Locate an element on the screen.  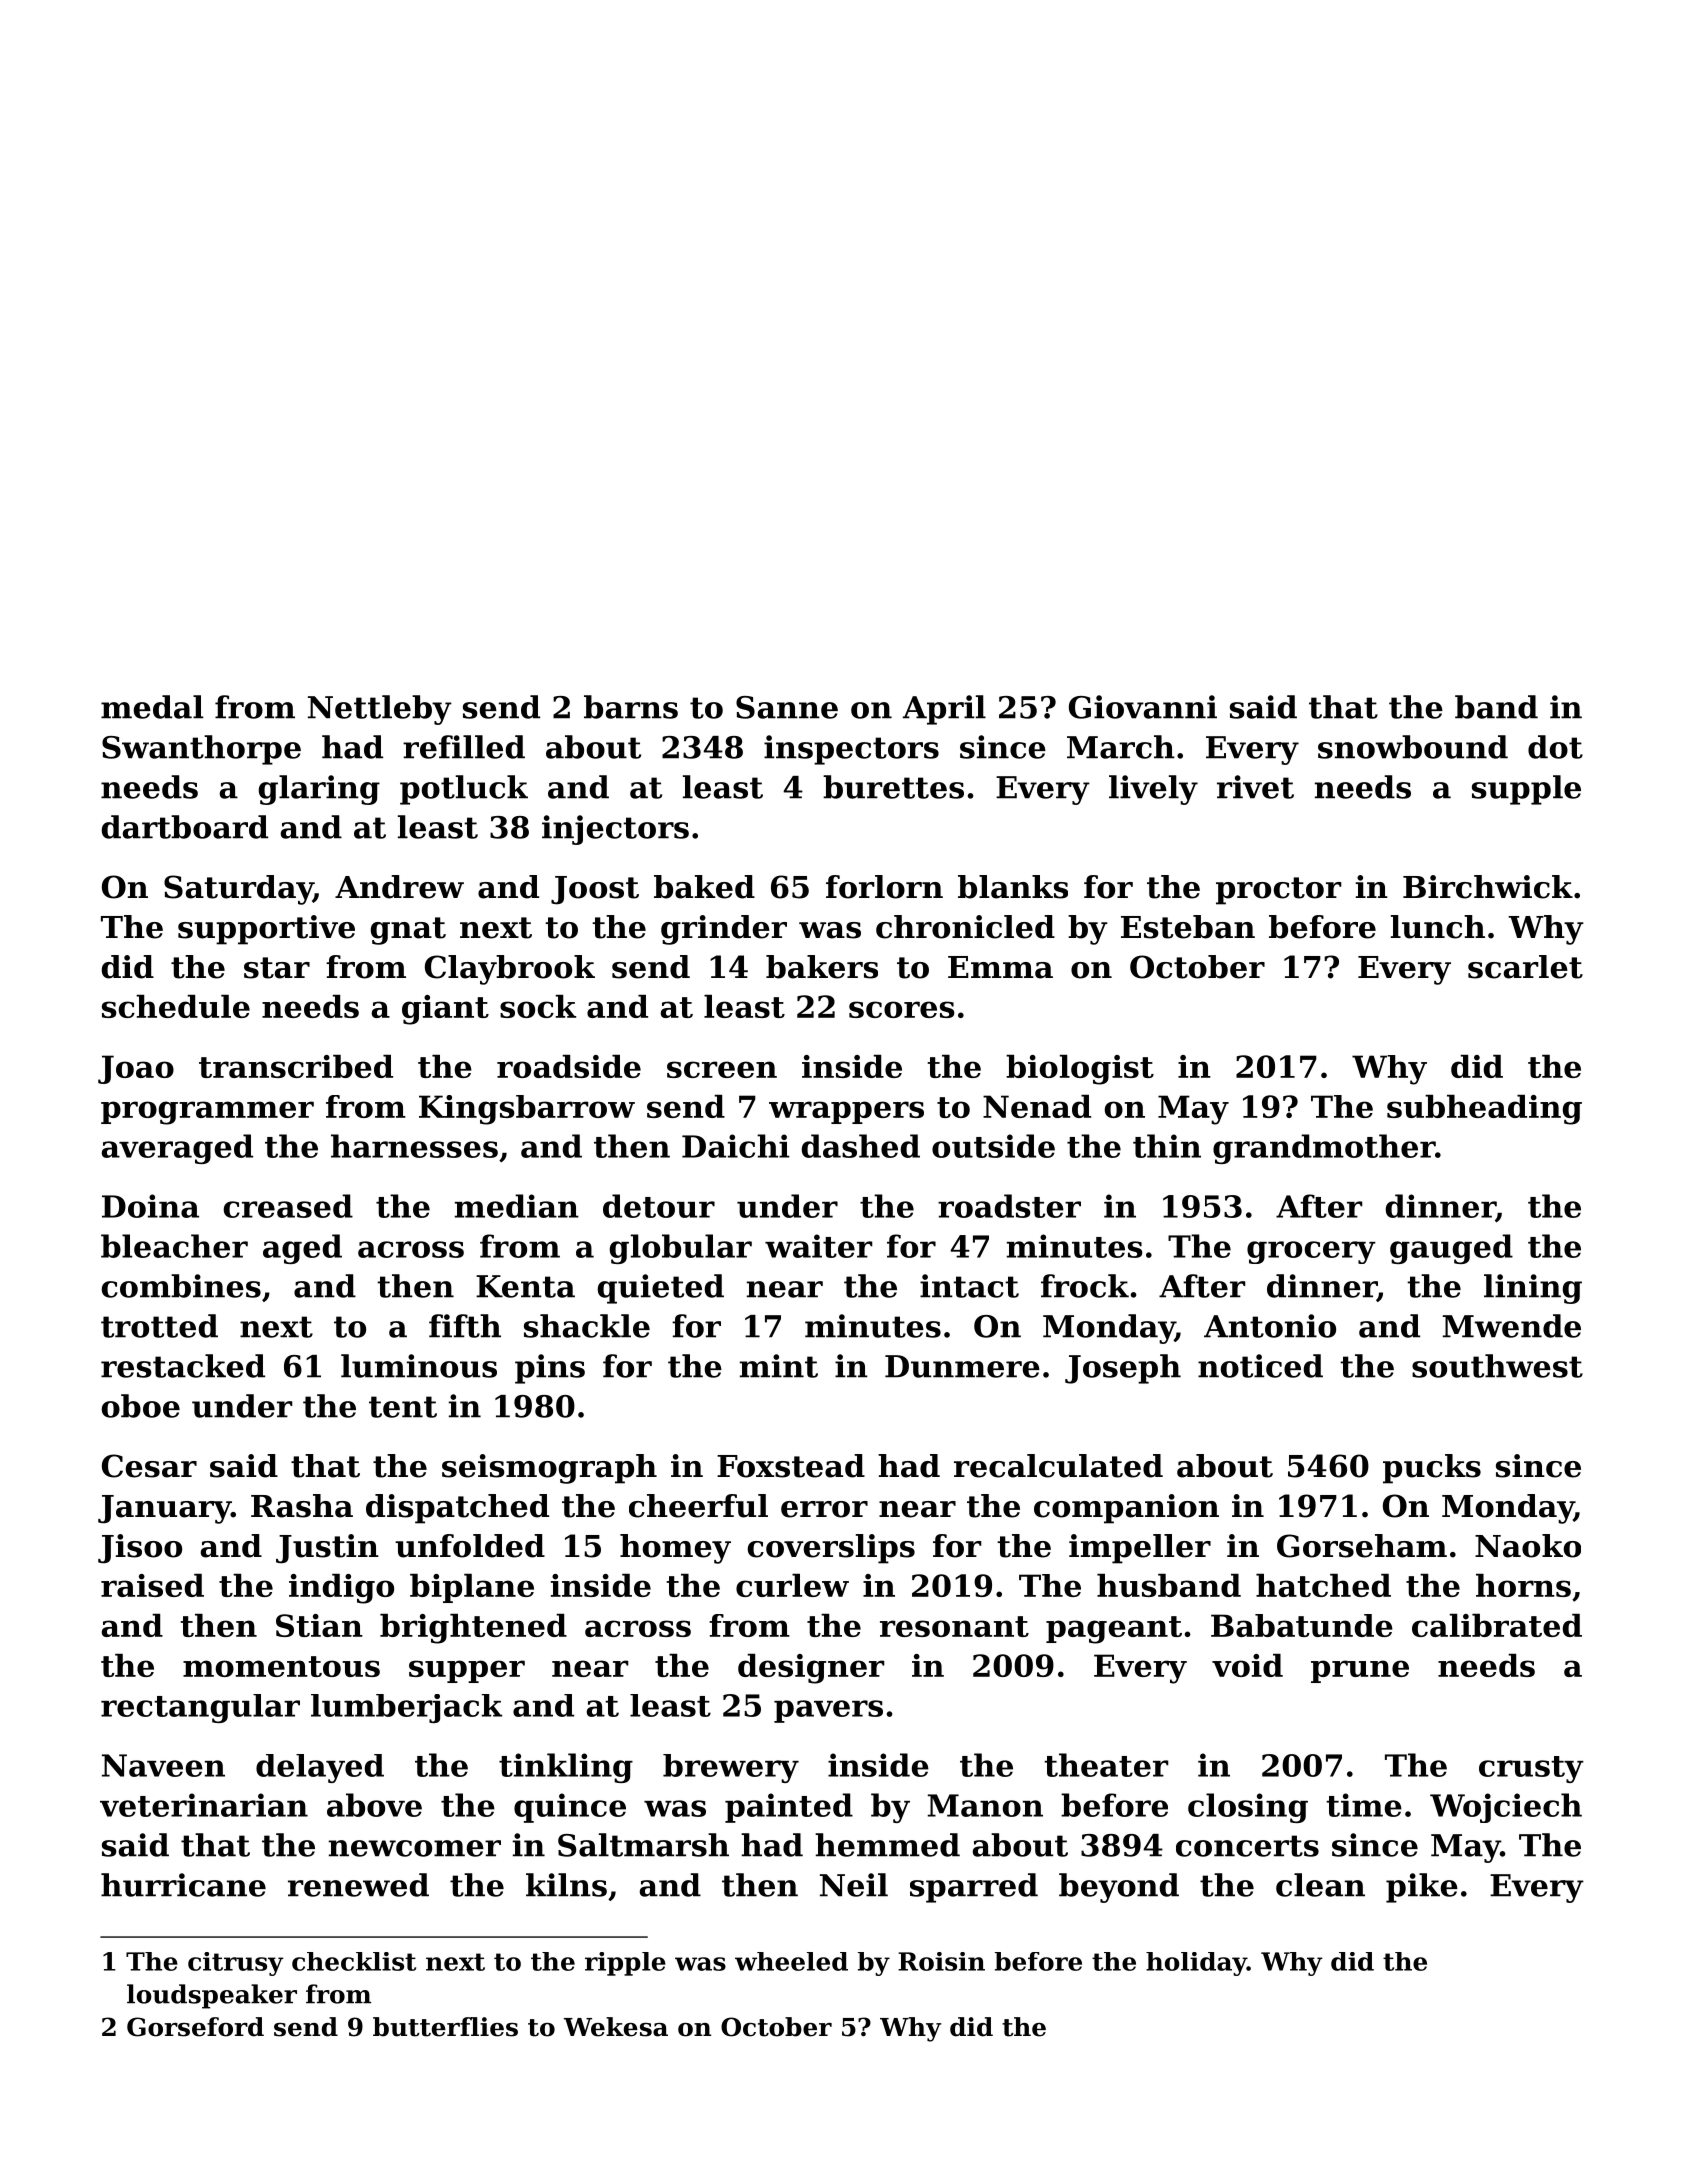
wheeled is located at coordinates (791, 1961).
